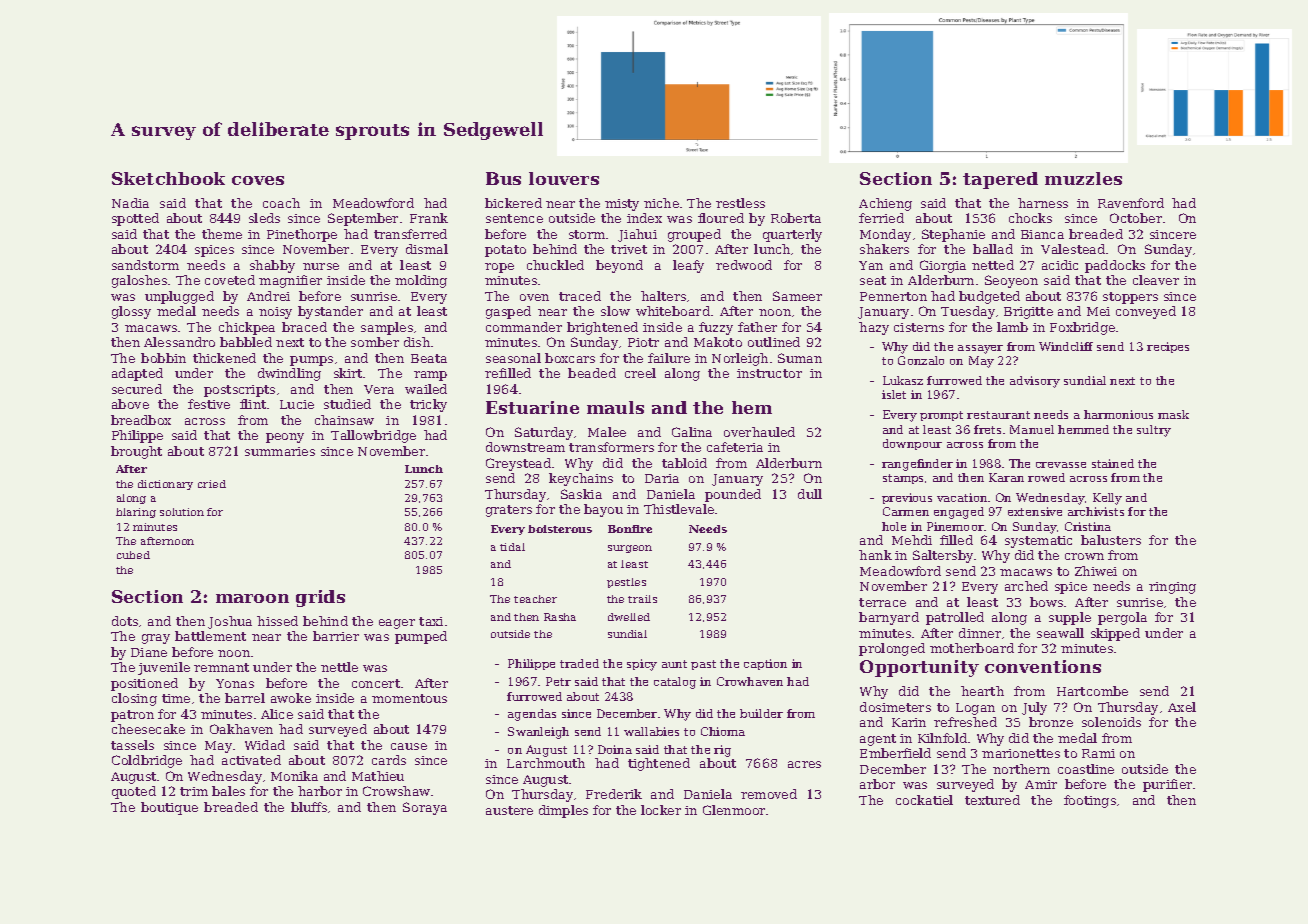 The height and width of the screenshot is (924, 1308). What do you see at coordinates (375, 342) in the screenshot?
I see `somber` at bounding box center [375, 342].
